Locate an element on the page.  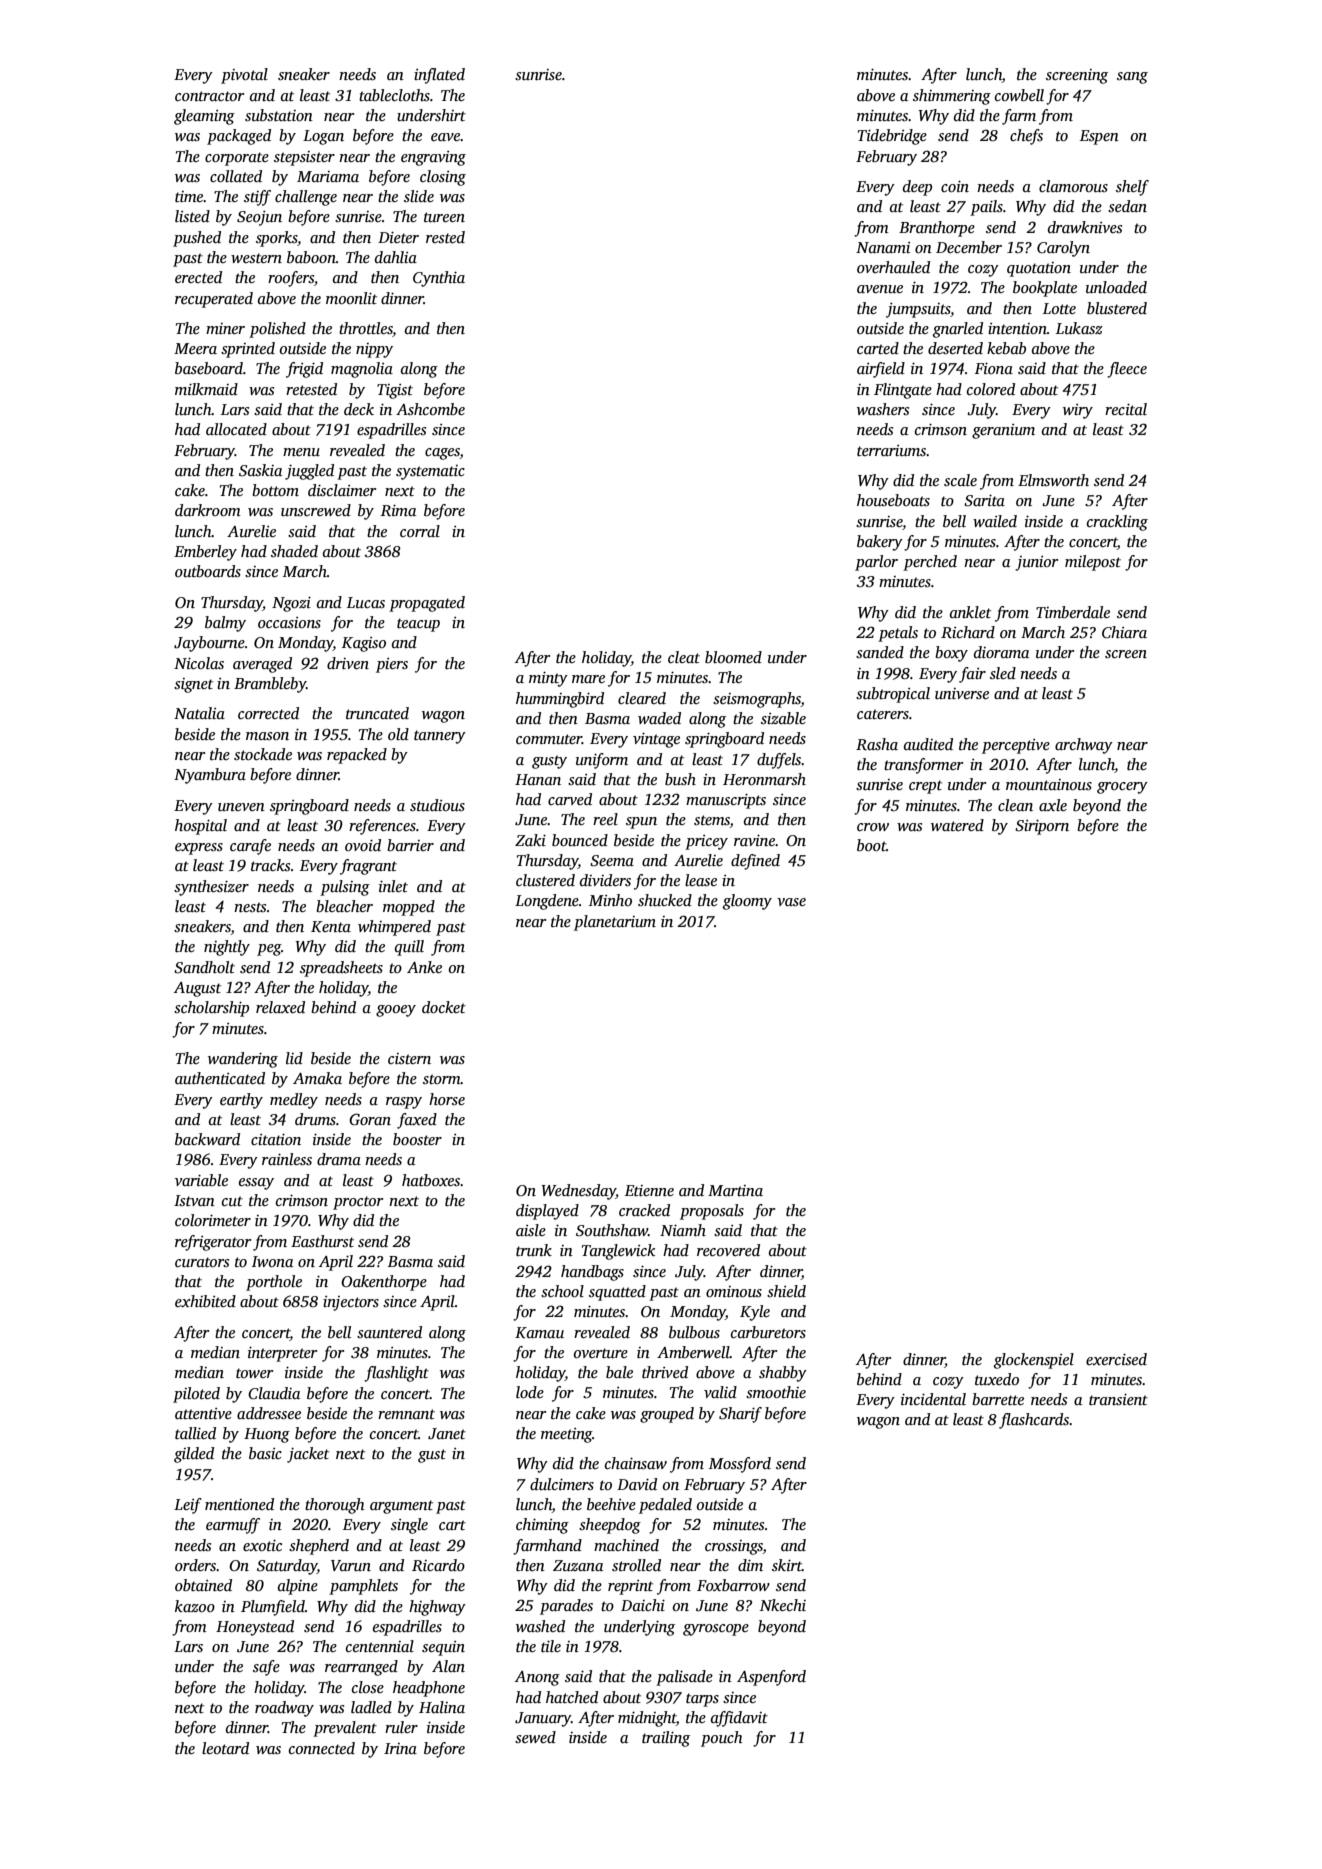
leotard is located at coordinates (225, 1748).
